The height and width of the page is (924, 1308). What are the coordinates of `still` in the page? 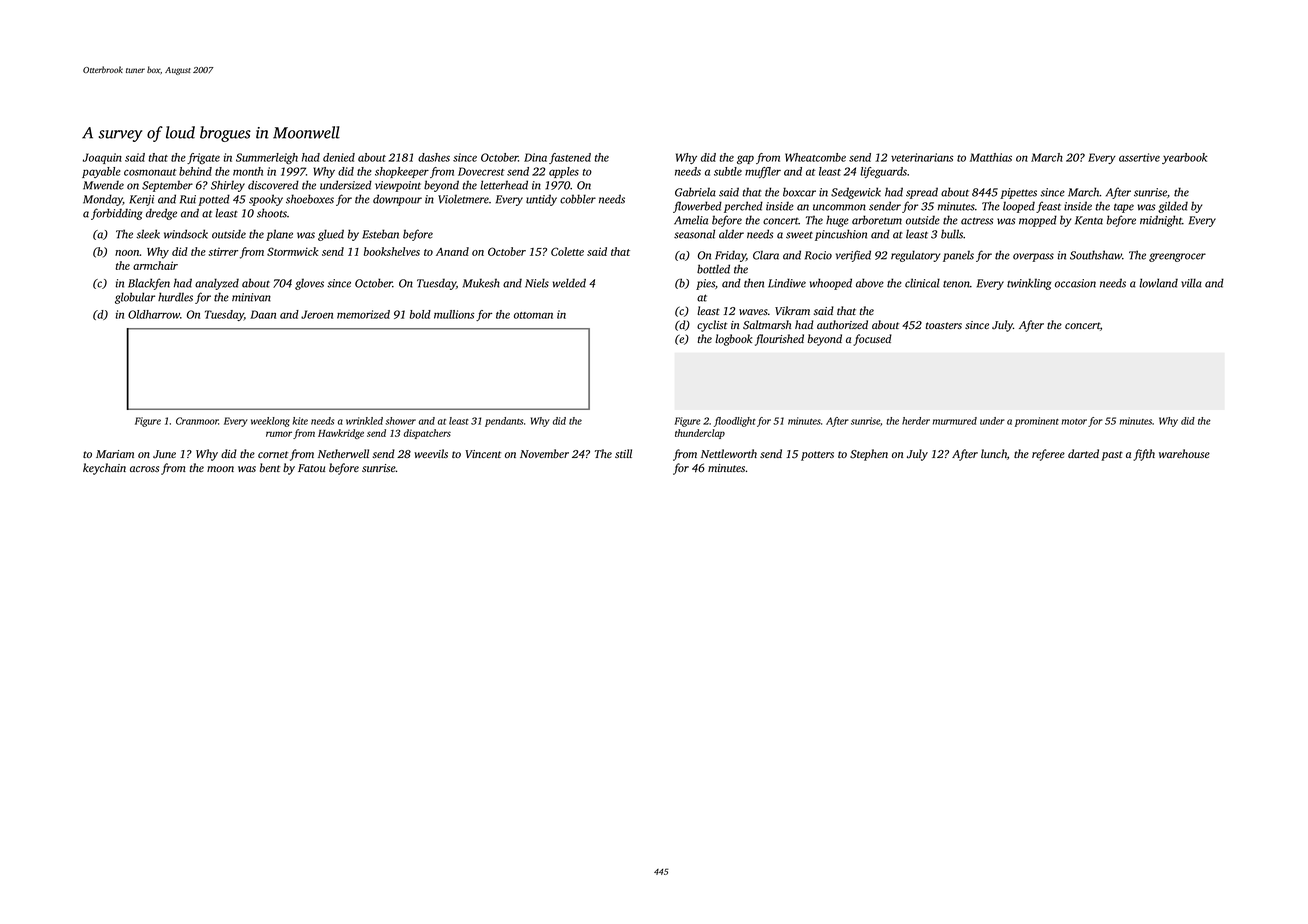 It's located at (623, 453).
